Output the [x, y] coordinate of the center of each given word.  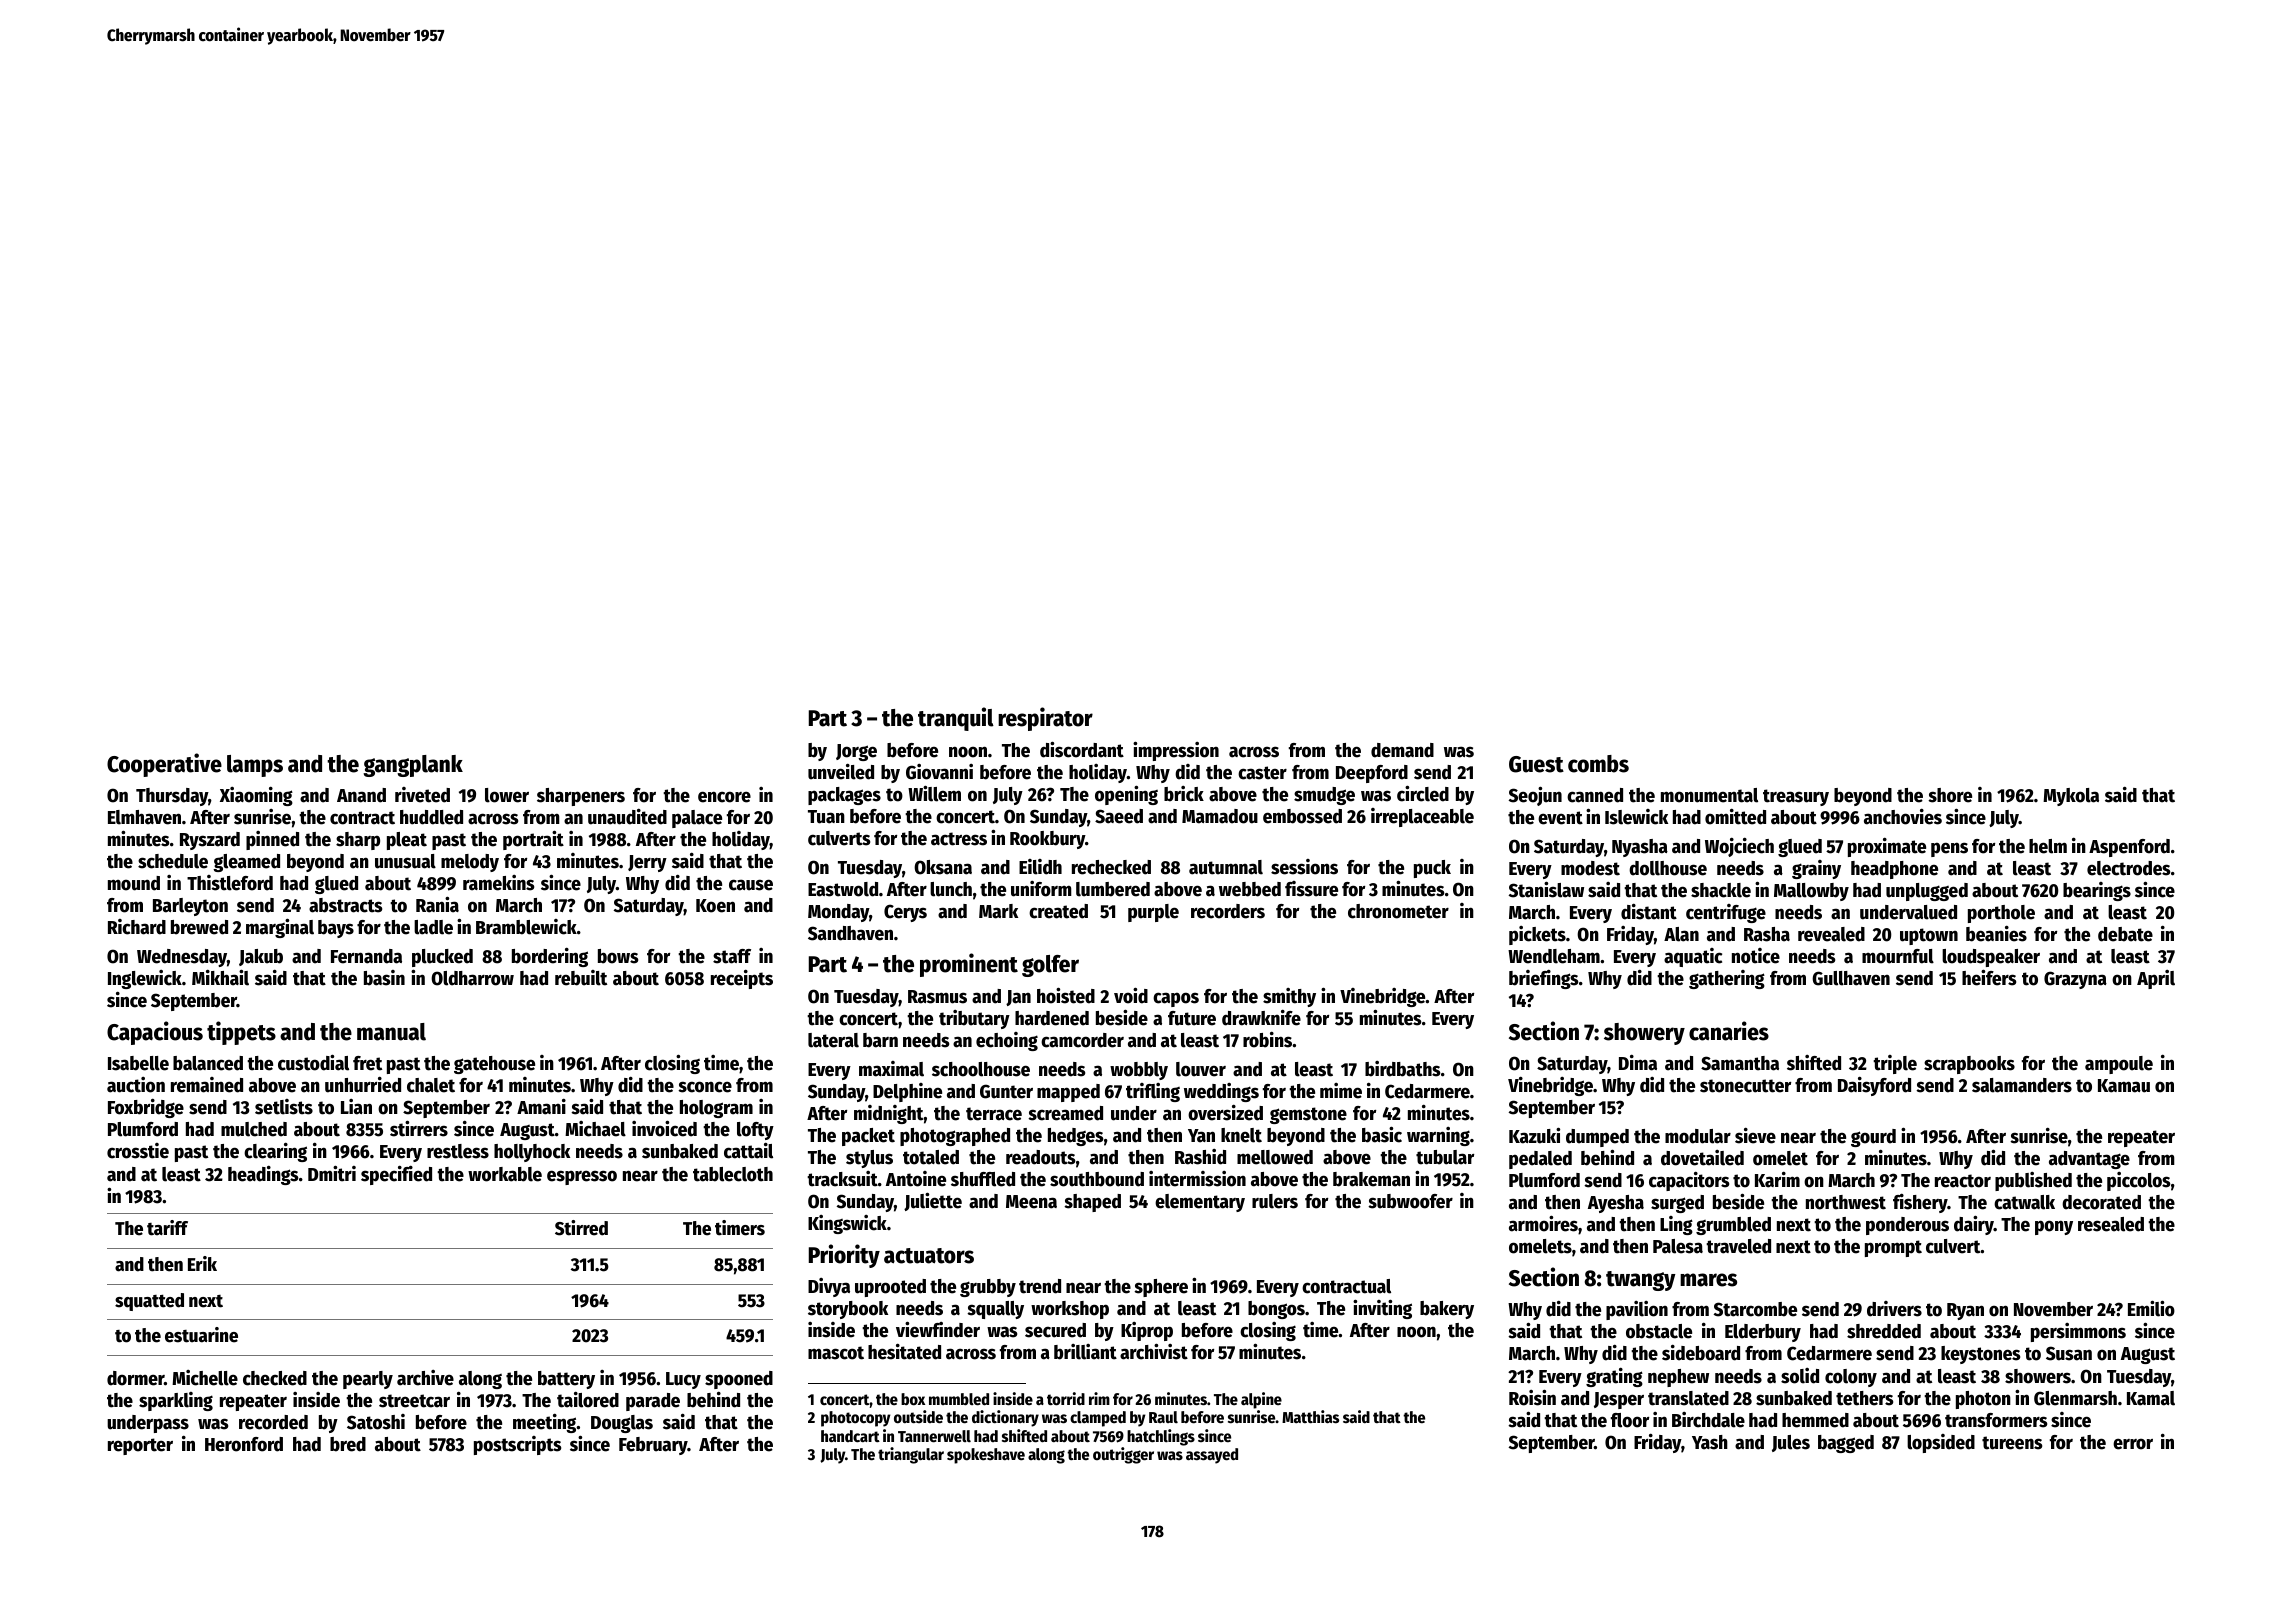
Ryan [1965, 1311]
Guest [1536, 764]
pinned [272, 840]
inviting [1382, 1309]
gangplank [413, 766]
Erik [202, 1263]
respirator [1045, 719]
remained [207, 1085]
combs [1598, 764]
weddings [1221, 1092]
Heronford [244, 1444]
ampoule [2119, 1065]
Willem [934, 793]
